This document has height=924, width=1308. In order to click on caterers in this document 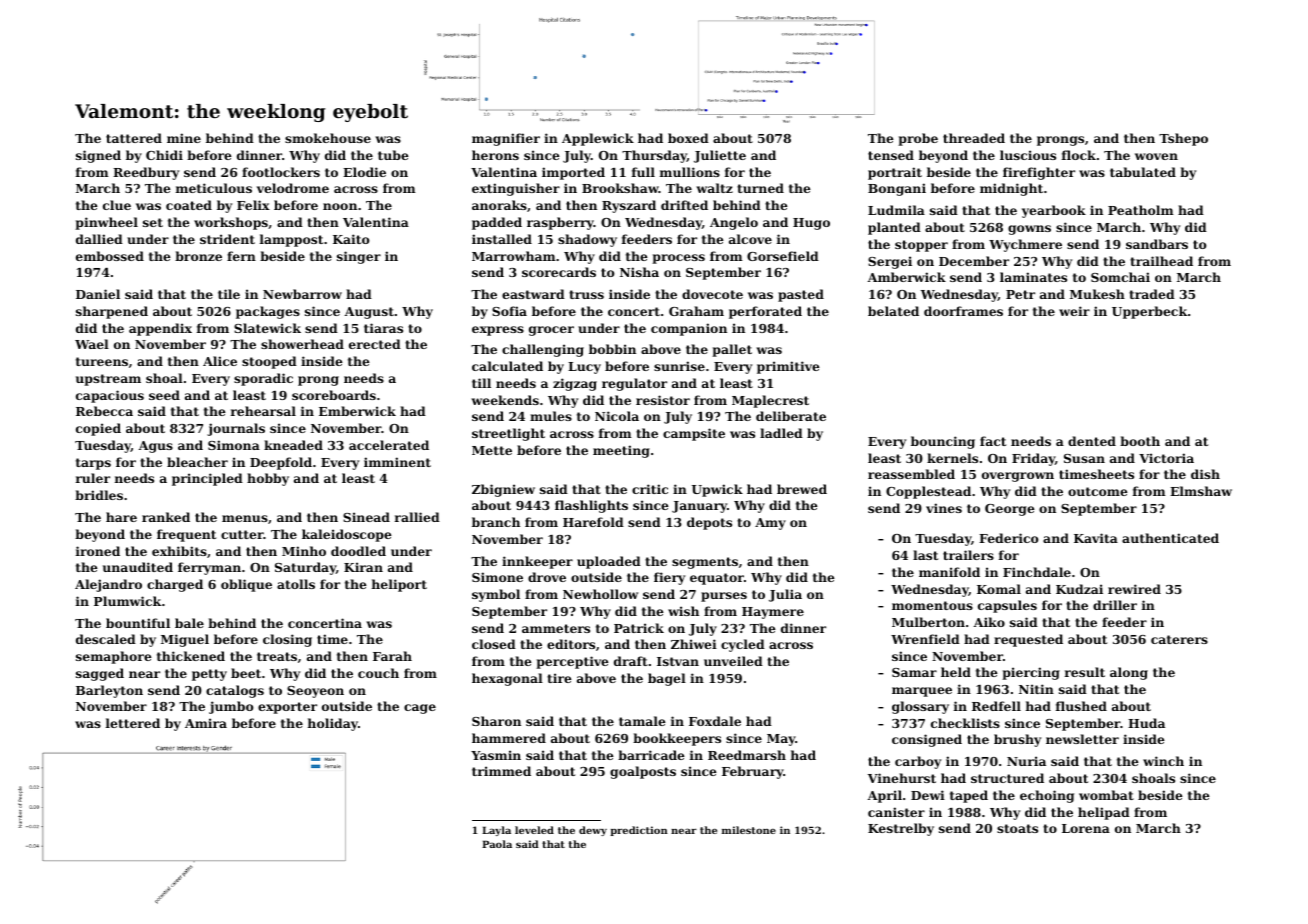, I will do `click(1179, 639)`.
